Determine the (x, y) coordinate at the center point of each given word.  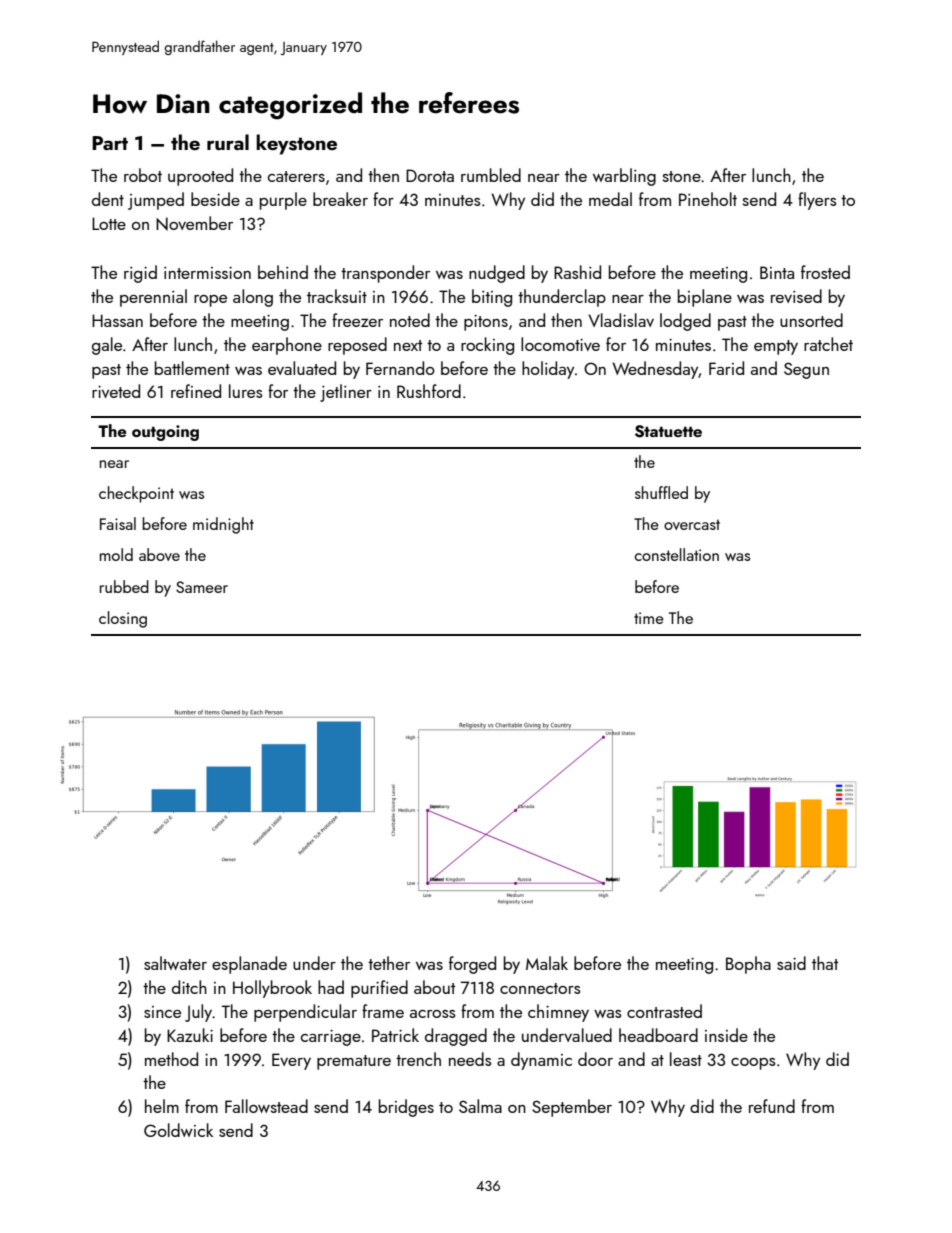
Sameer (202, 587)
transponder (385, 274)
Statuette (668, 431)
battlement (192, 368)
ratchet (828, 344)
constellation (677, 554)
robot (143, 175)
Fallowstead (266, 1106)
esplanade (249, 965)
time (649, 618)
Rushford (429, 391)
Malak (547, 963)
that (825, 963)
